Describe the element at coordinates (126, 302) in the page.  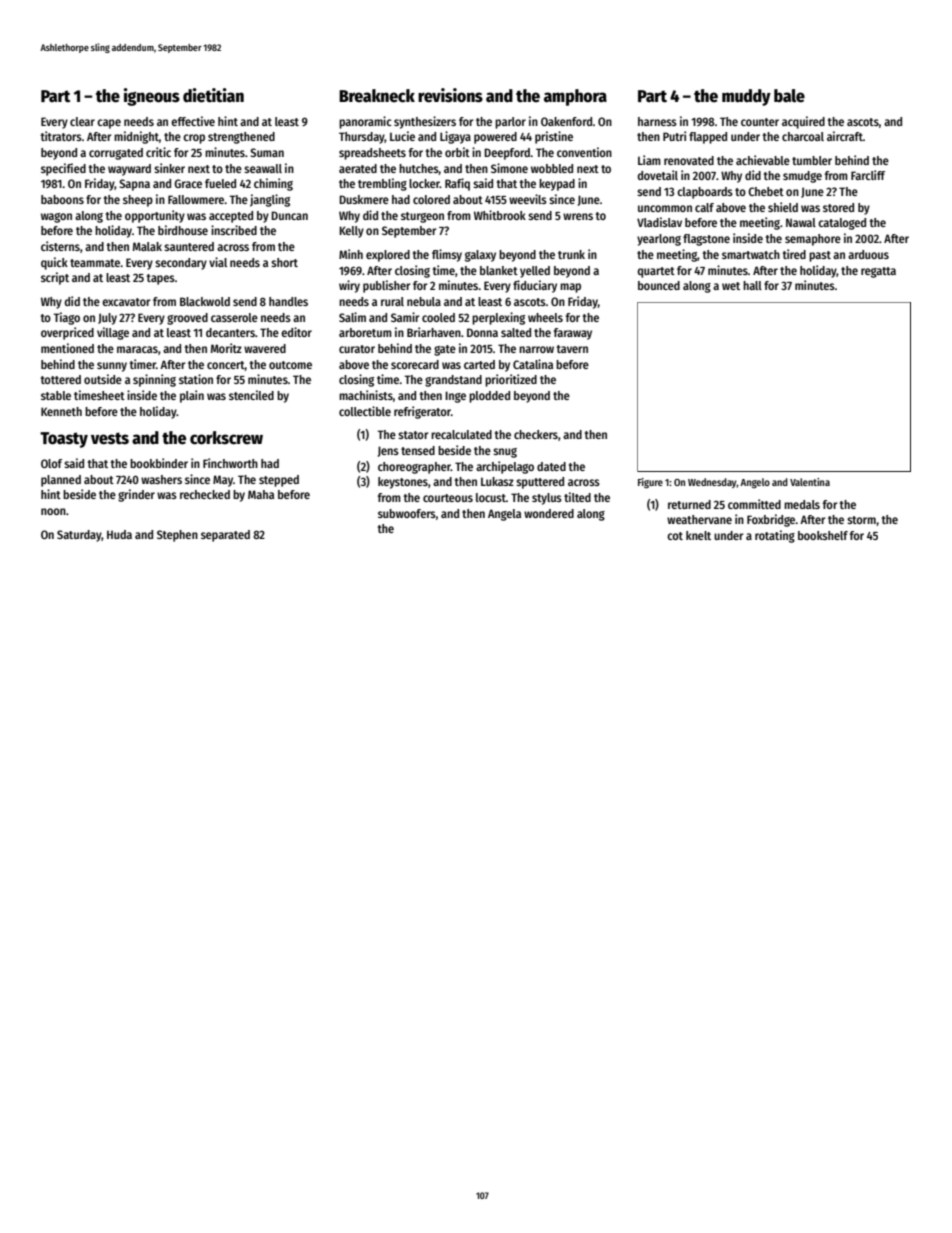
I see `excavator` at that location.
